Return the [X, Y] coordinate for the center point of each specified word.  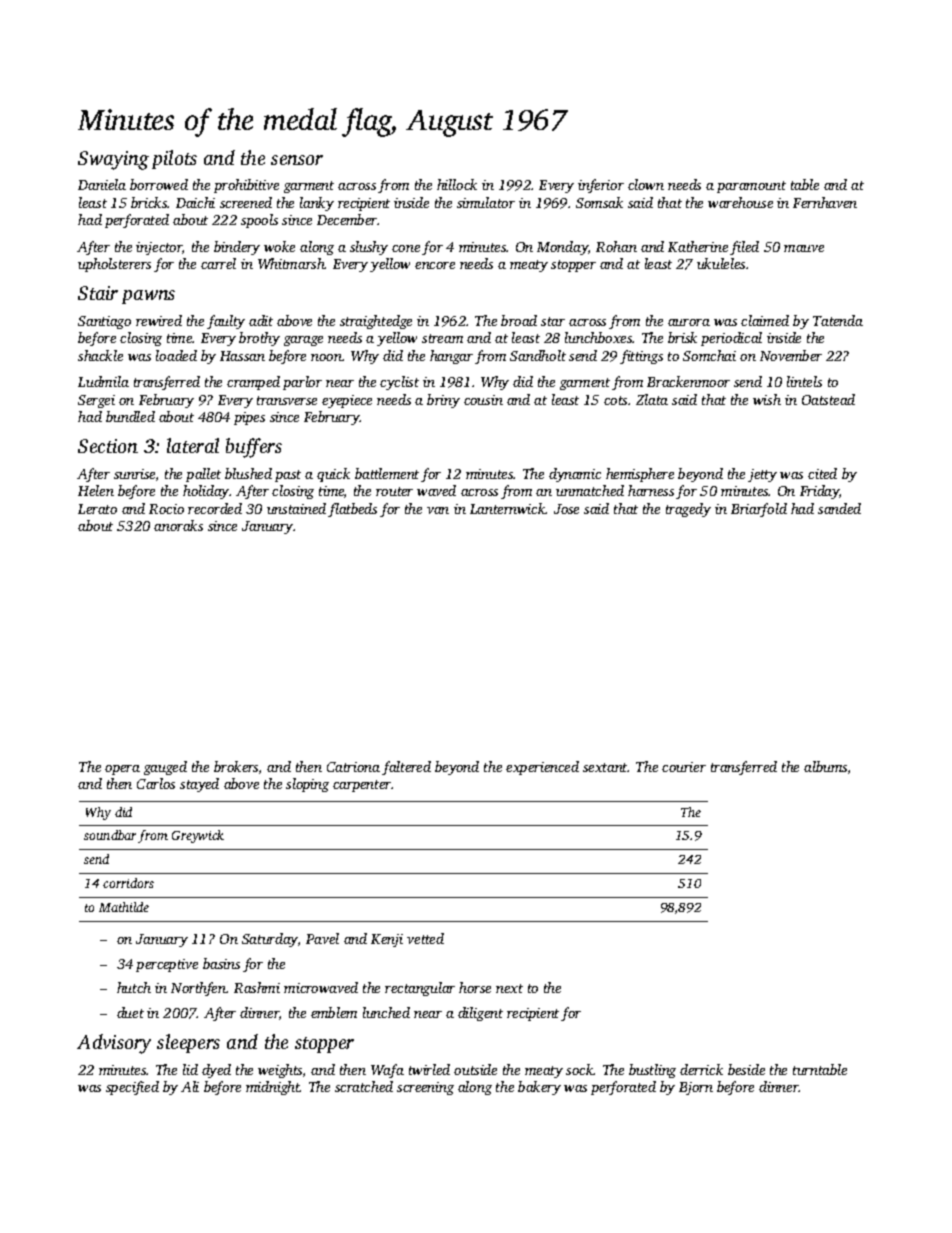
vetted [425, 938]
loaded [176, 355]
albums [825, 766]
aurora [689, 322]
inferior [601, 186]
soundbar [110, 835]
